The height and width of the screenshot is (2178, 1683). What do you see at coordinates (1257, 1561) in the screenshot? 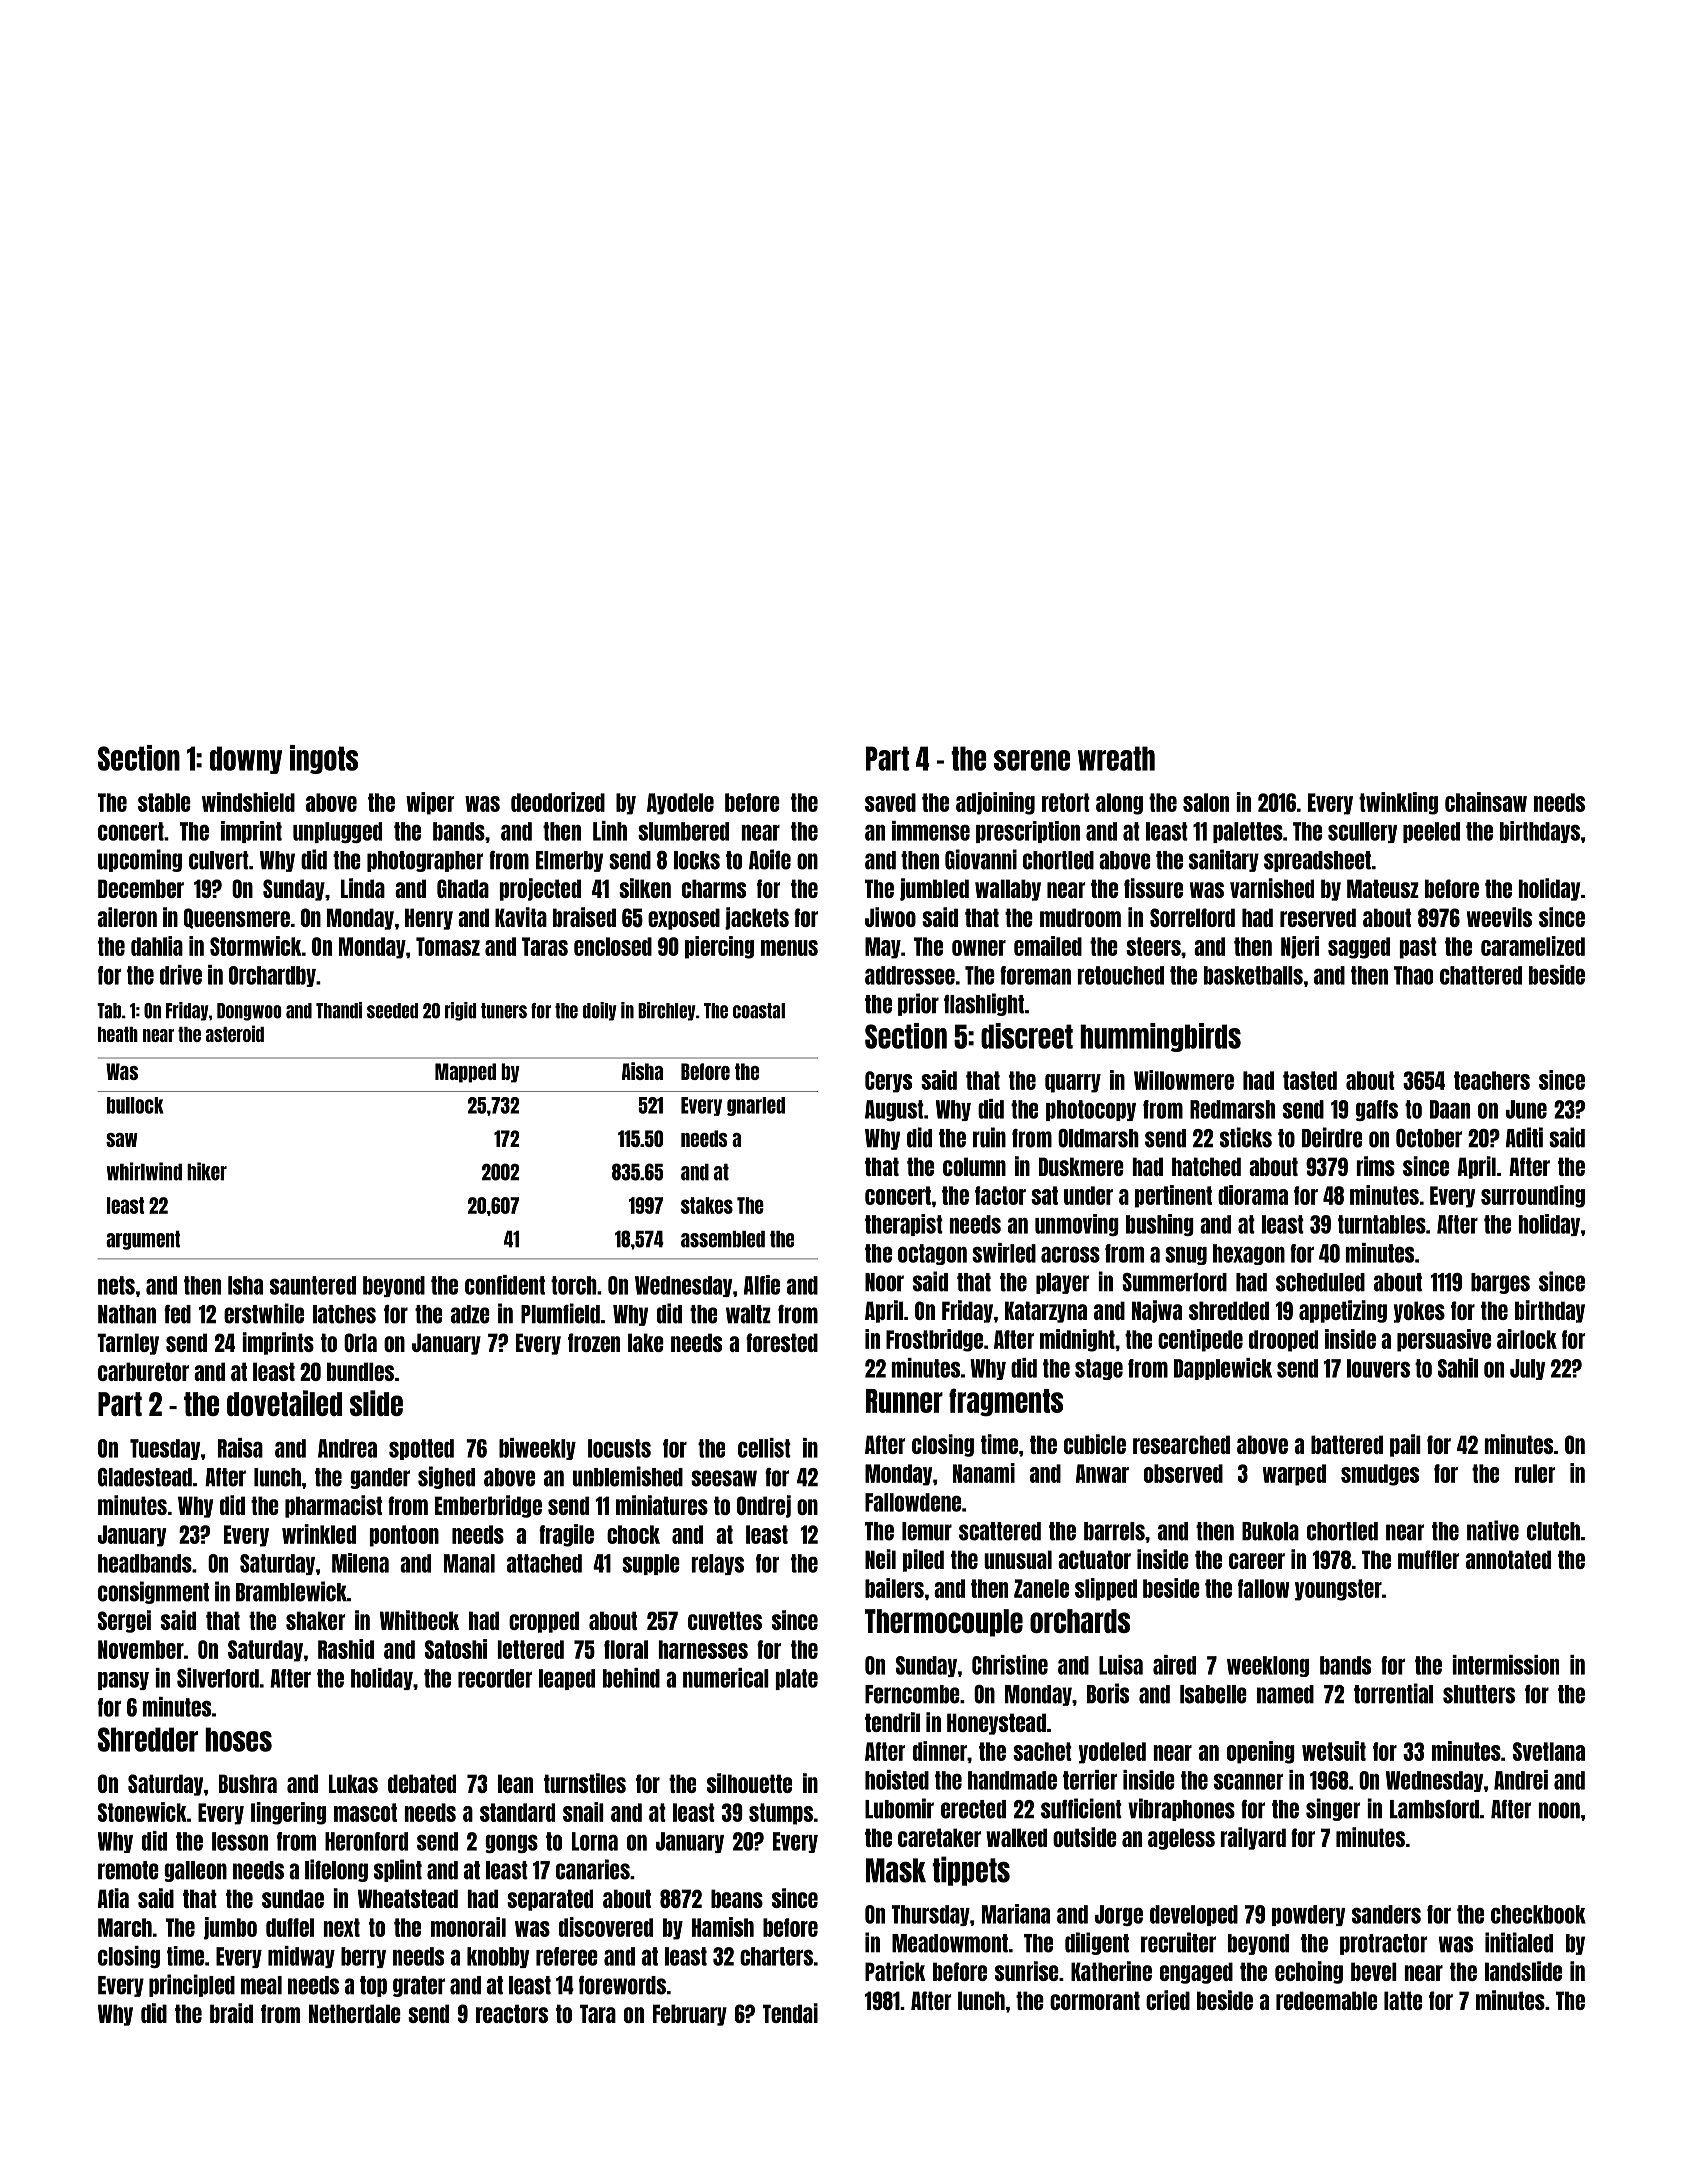
I see `career` at bounding box center [1257, 1561].
